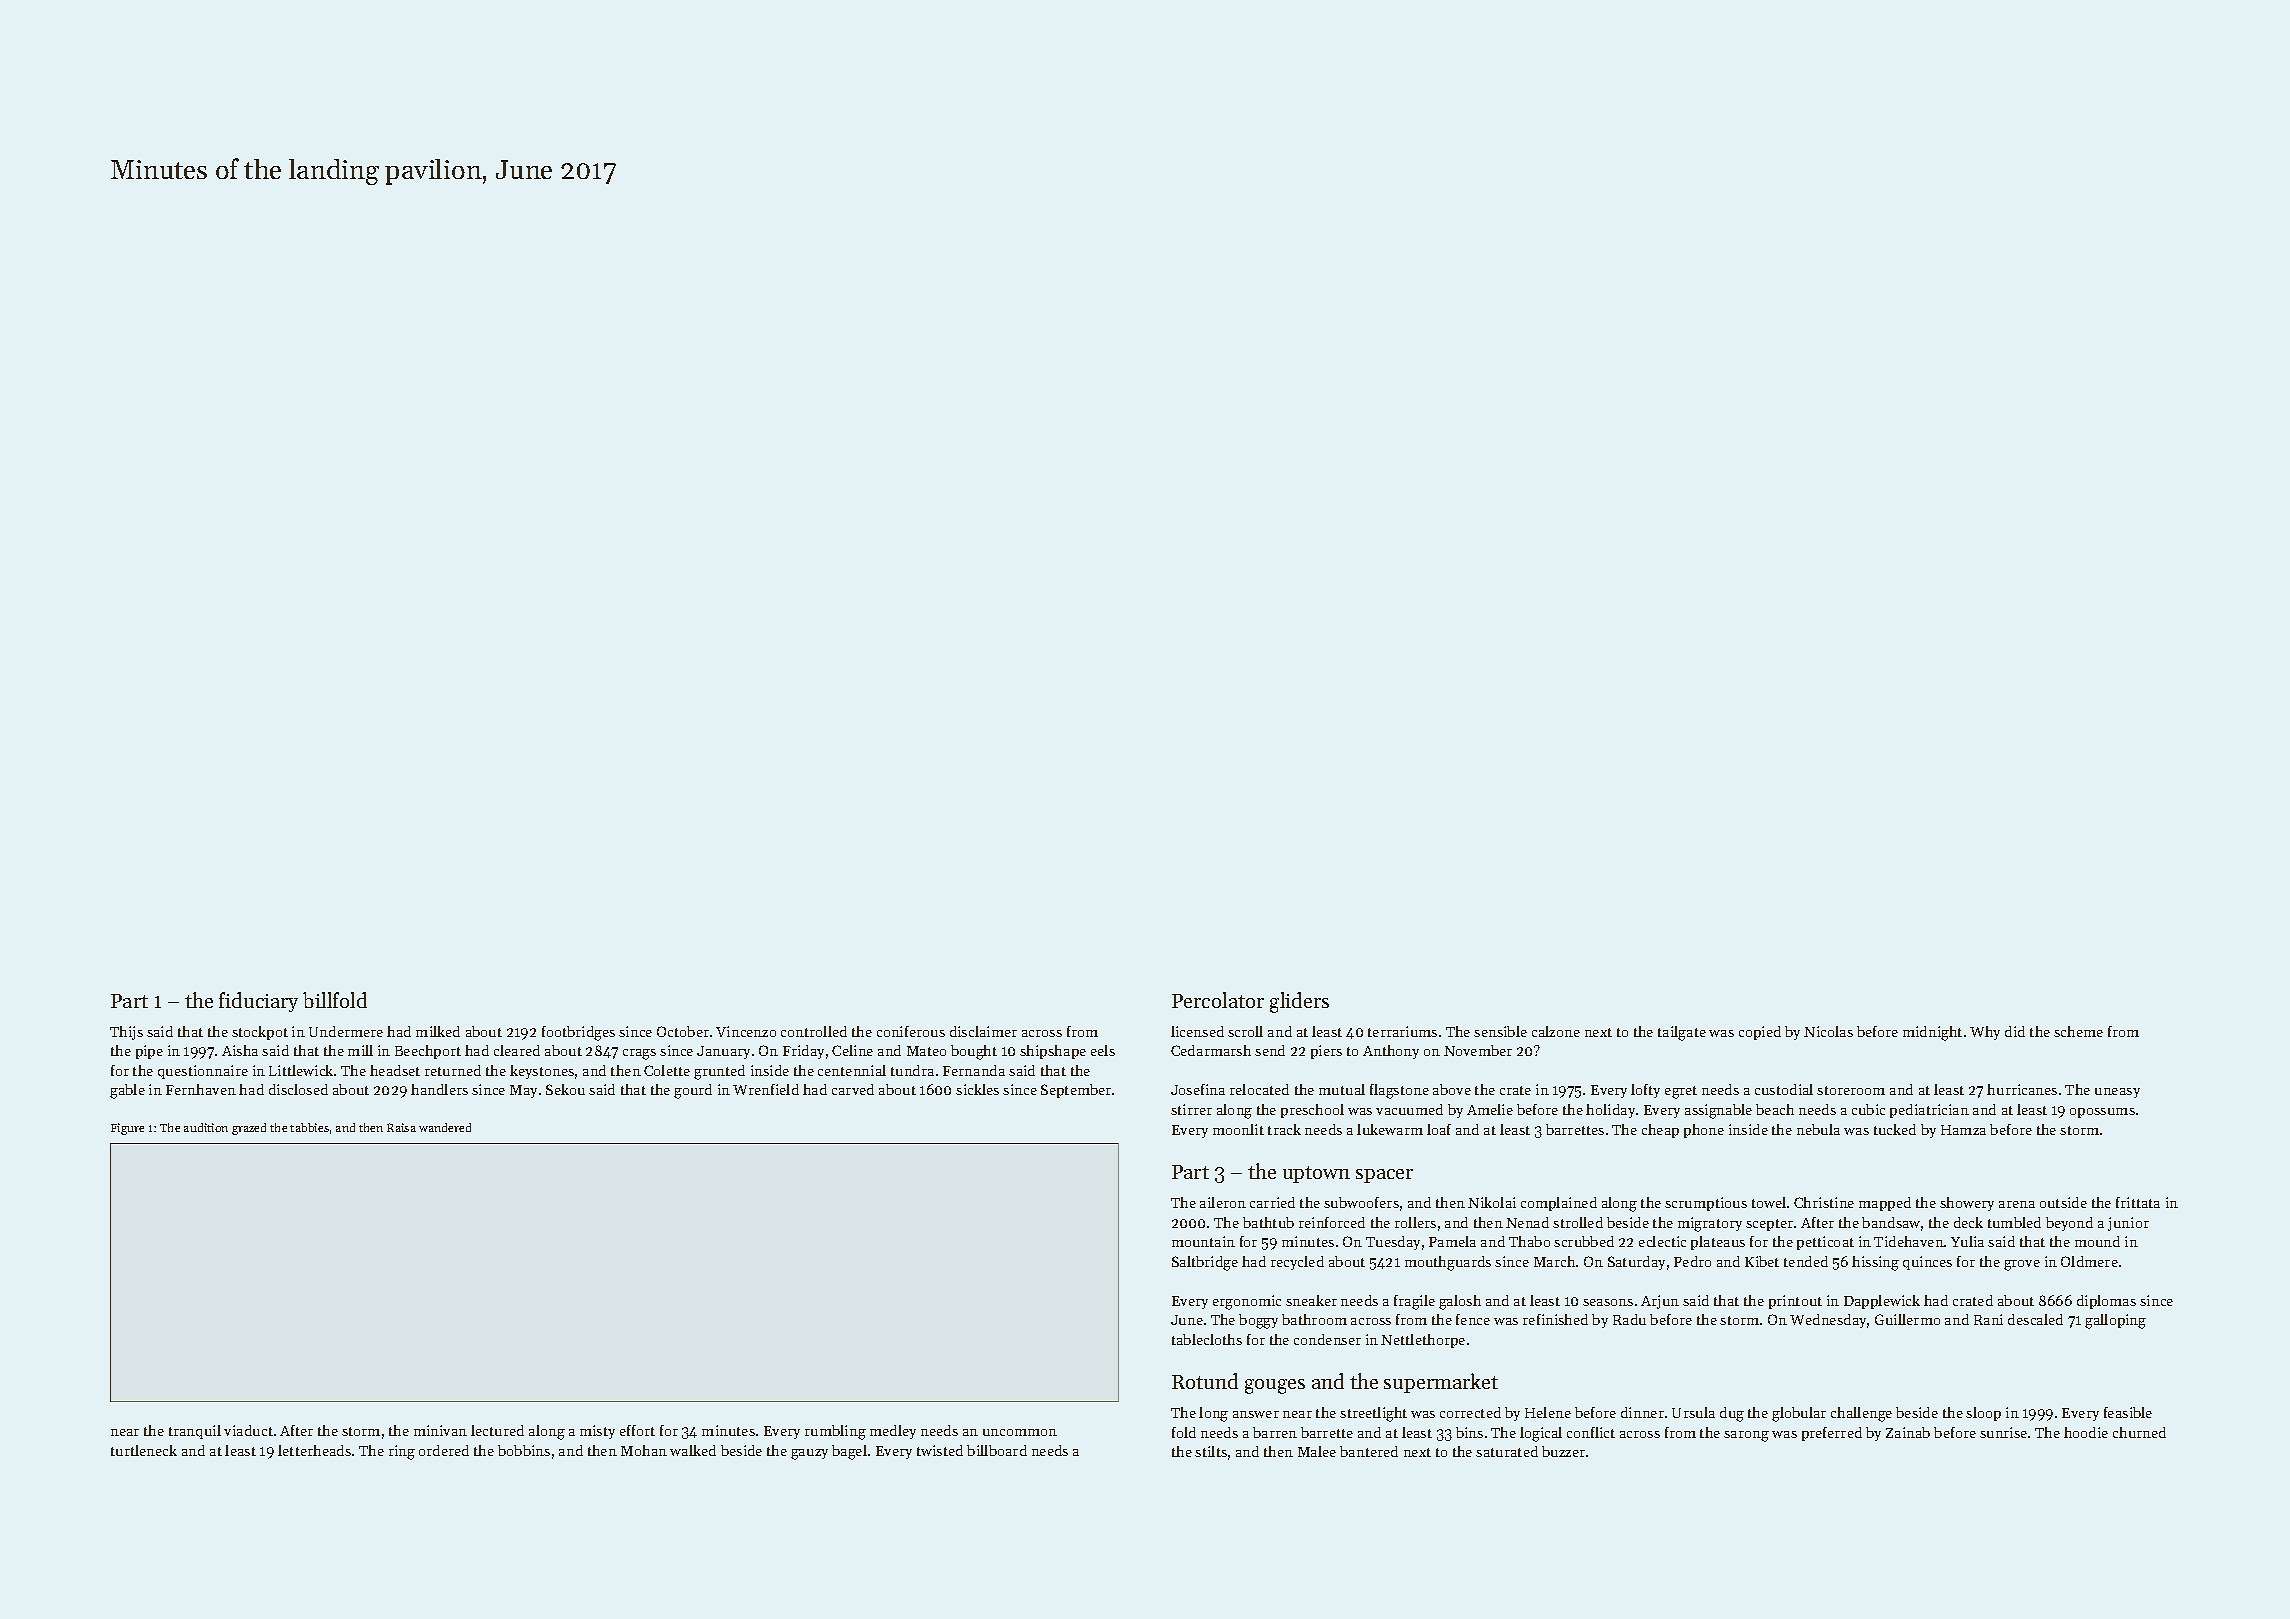 The image size is (2290, 1619). I want to click on grazed, so click(249, 1129).
